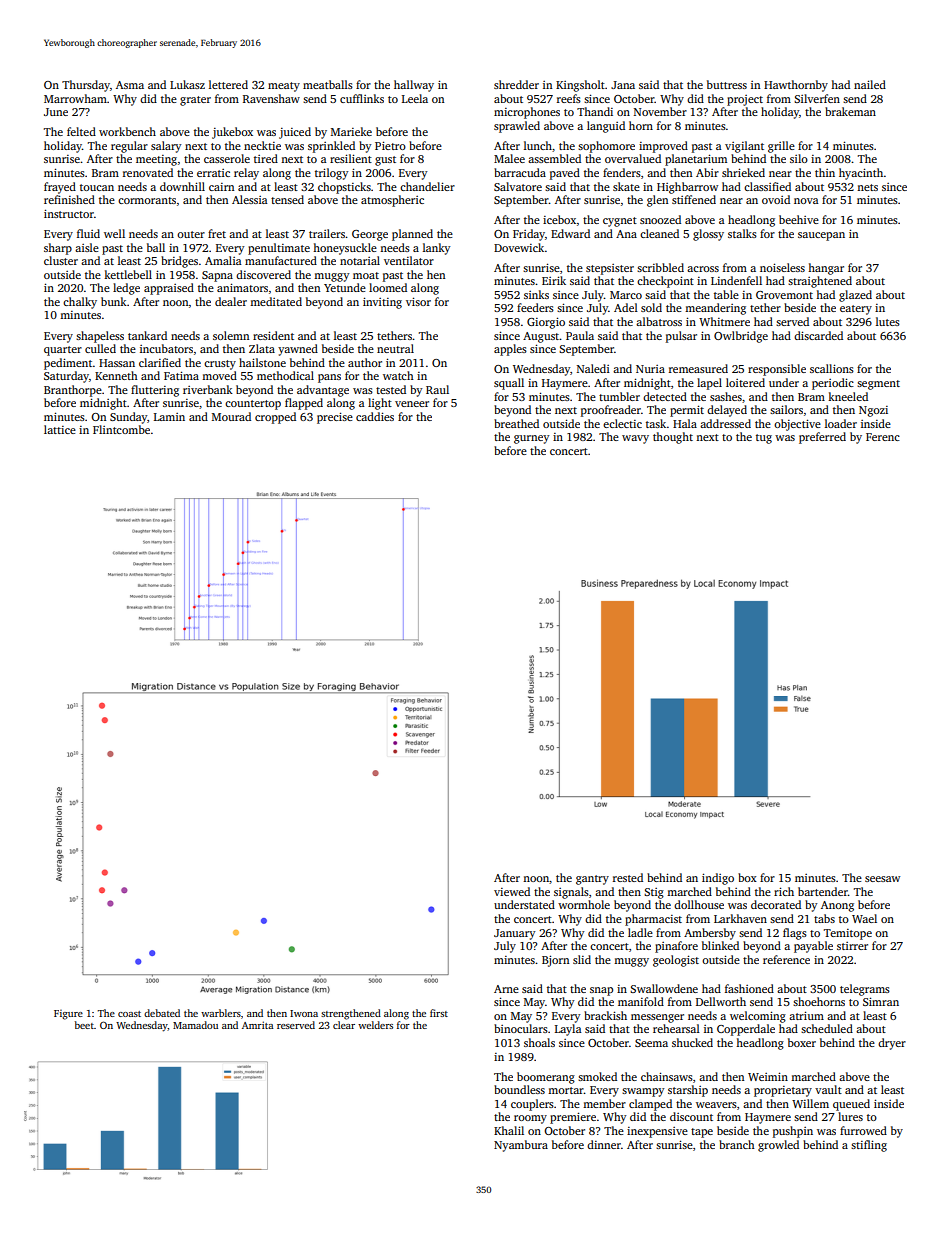 The image size is (952, 1233). I want to click on beet, so click(84, 1025).
